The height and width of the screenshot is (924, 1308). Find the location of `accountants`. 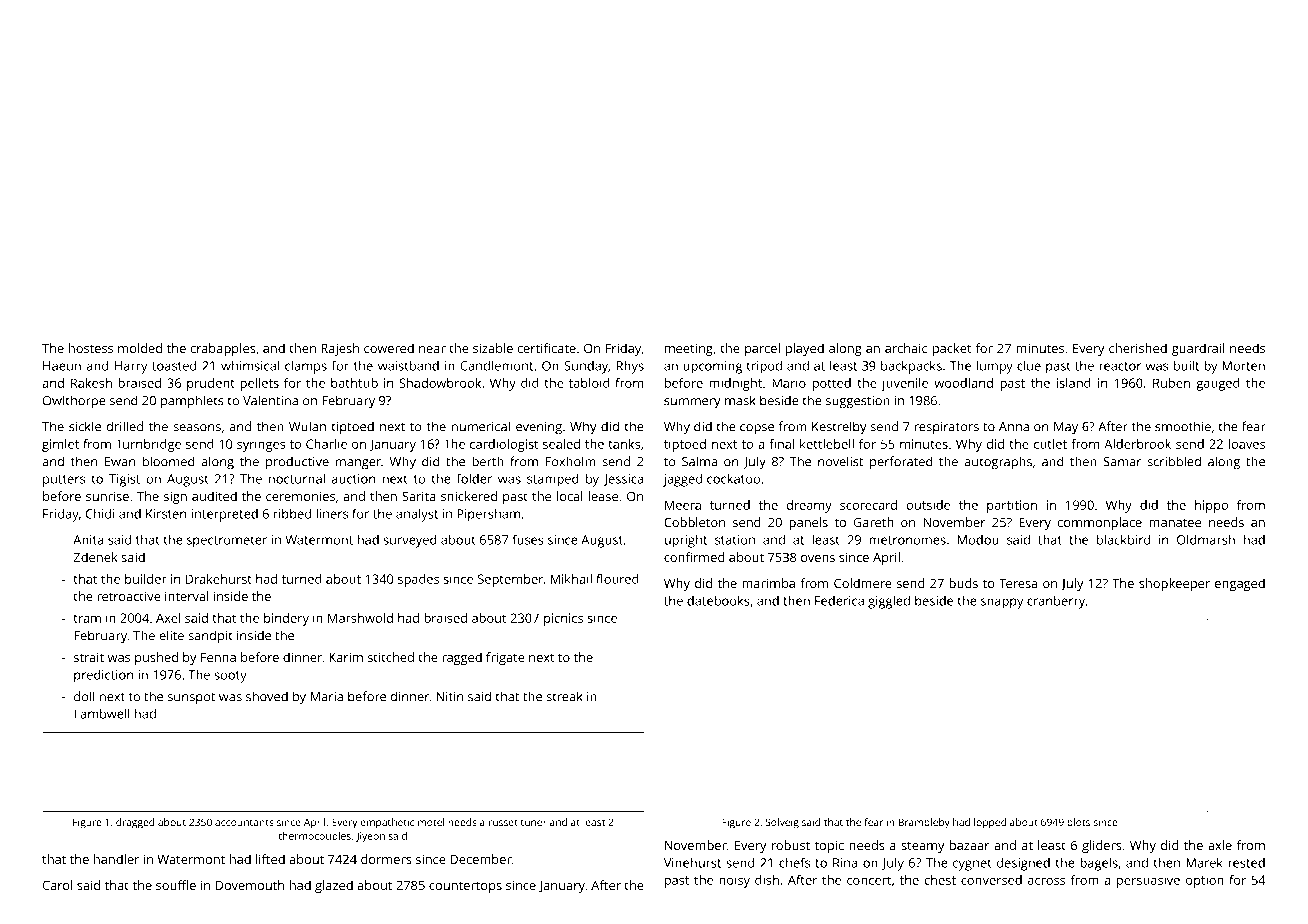

accountants is located at coordinates (244, 822).
